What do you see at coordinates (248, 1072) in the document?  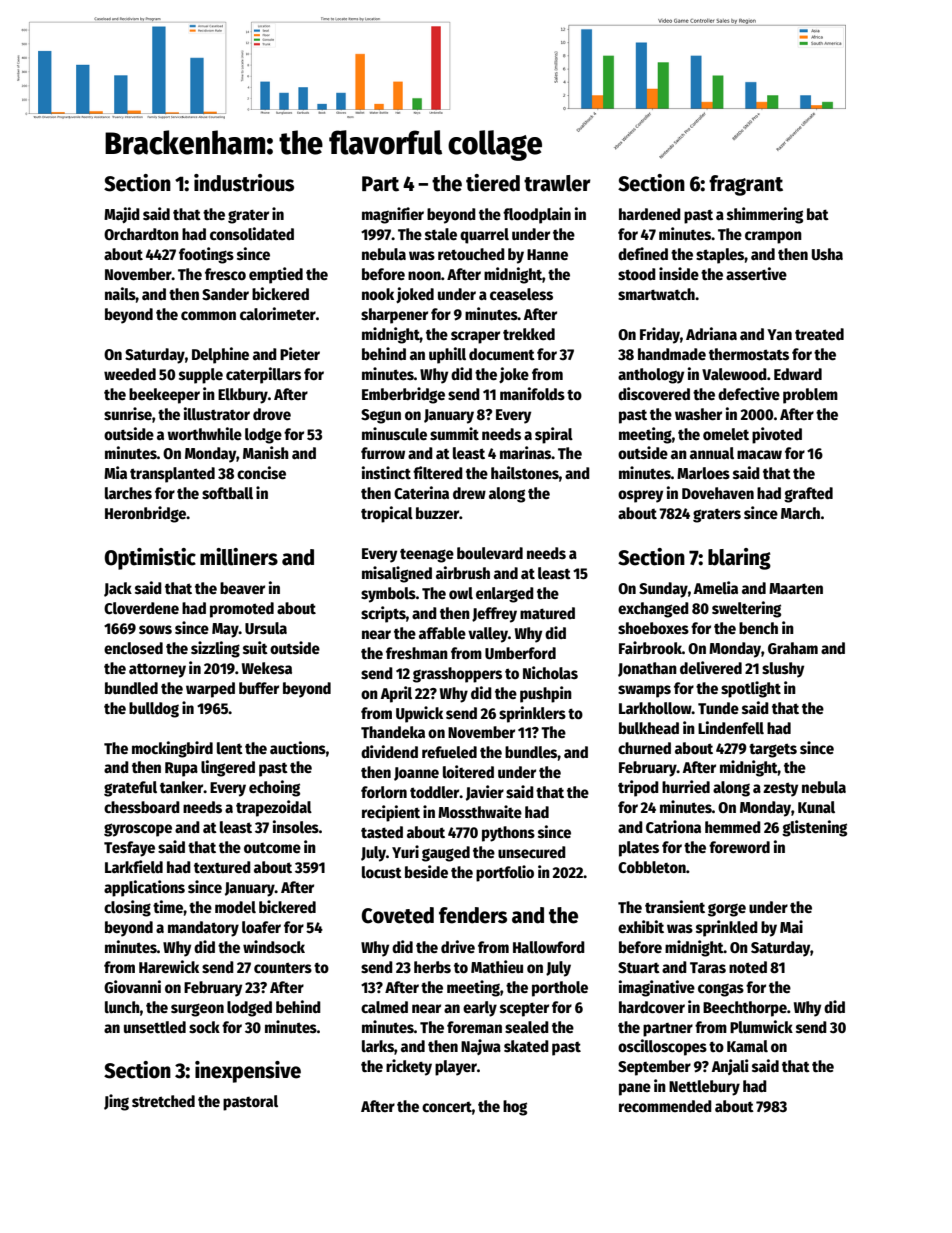 I see `inexpensive` at bounding box center [248, 1072].
